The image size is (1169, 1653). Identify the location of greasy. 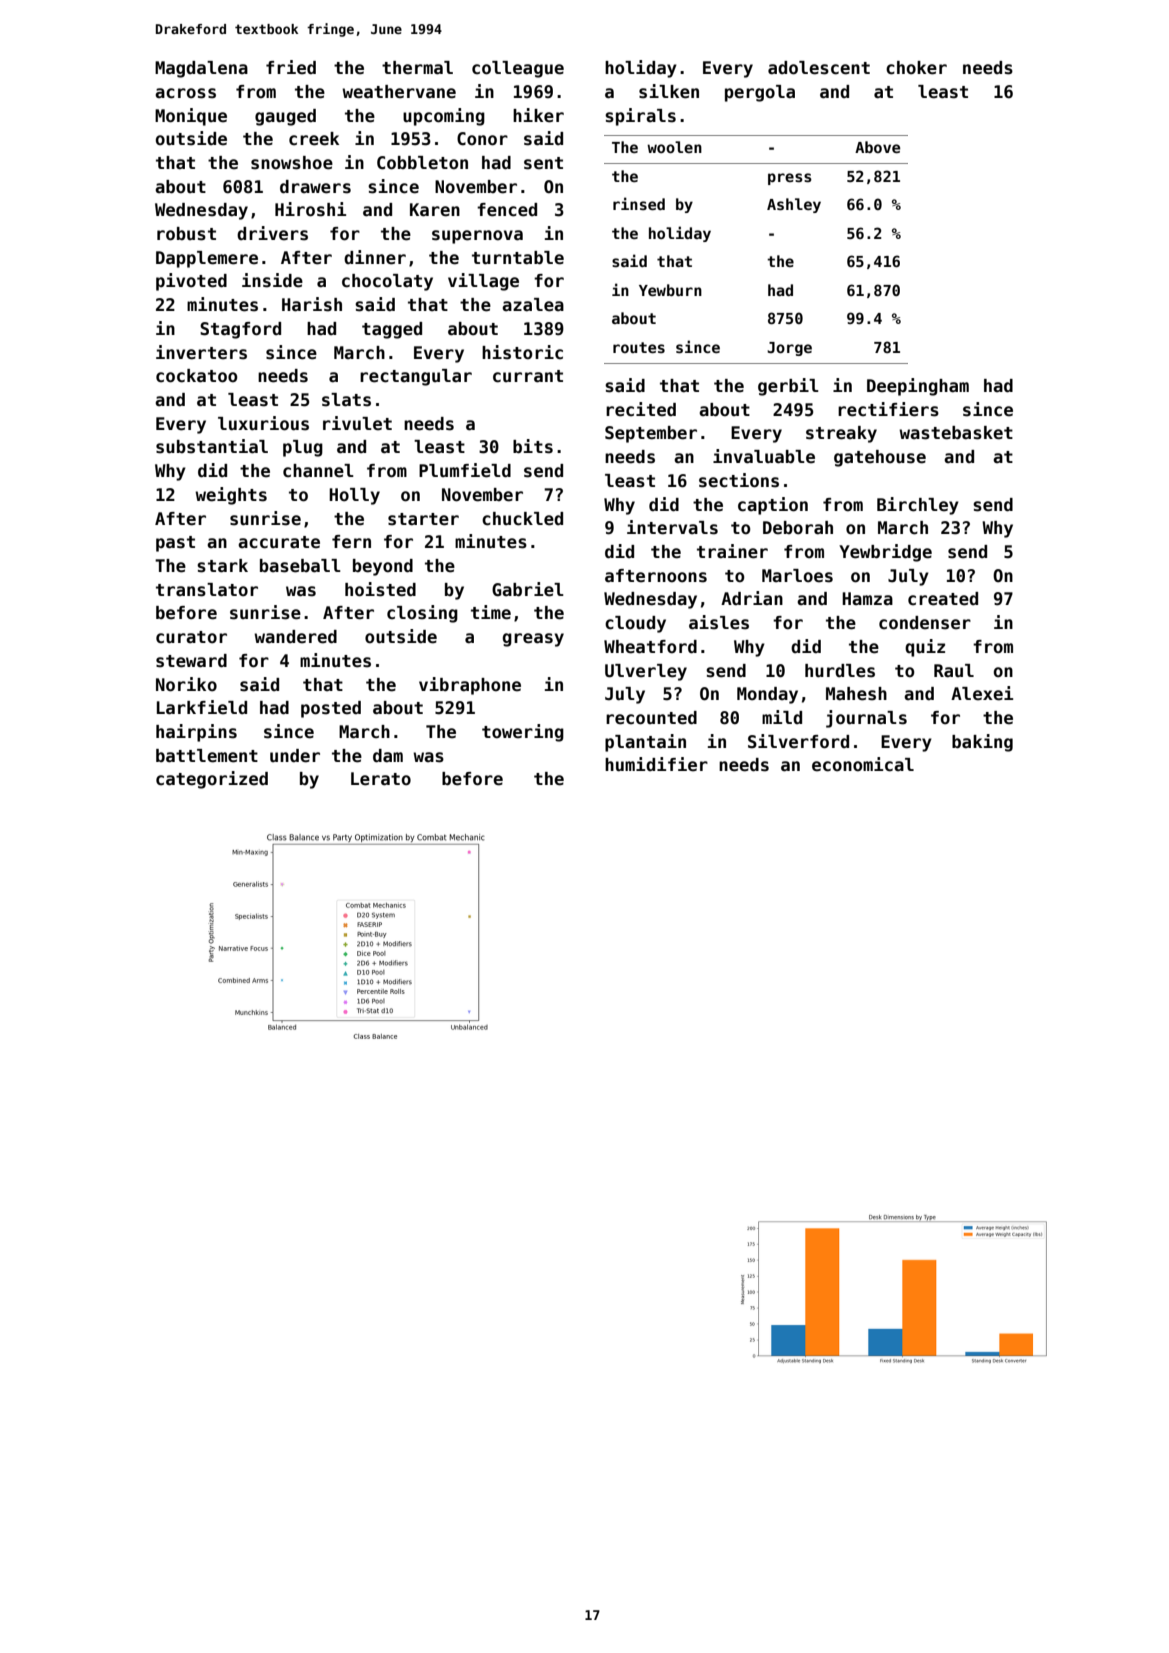
(533, 640).
